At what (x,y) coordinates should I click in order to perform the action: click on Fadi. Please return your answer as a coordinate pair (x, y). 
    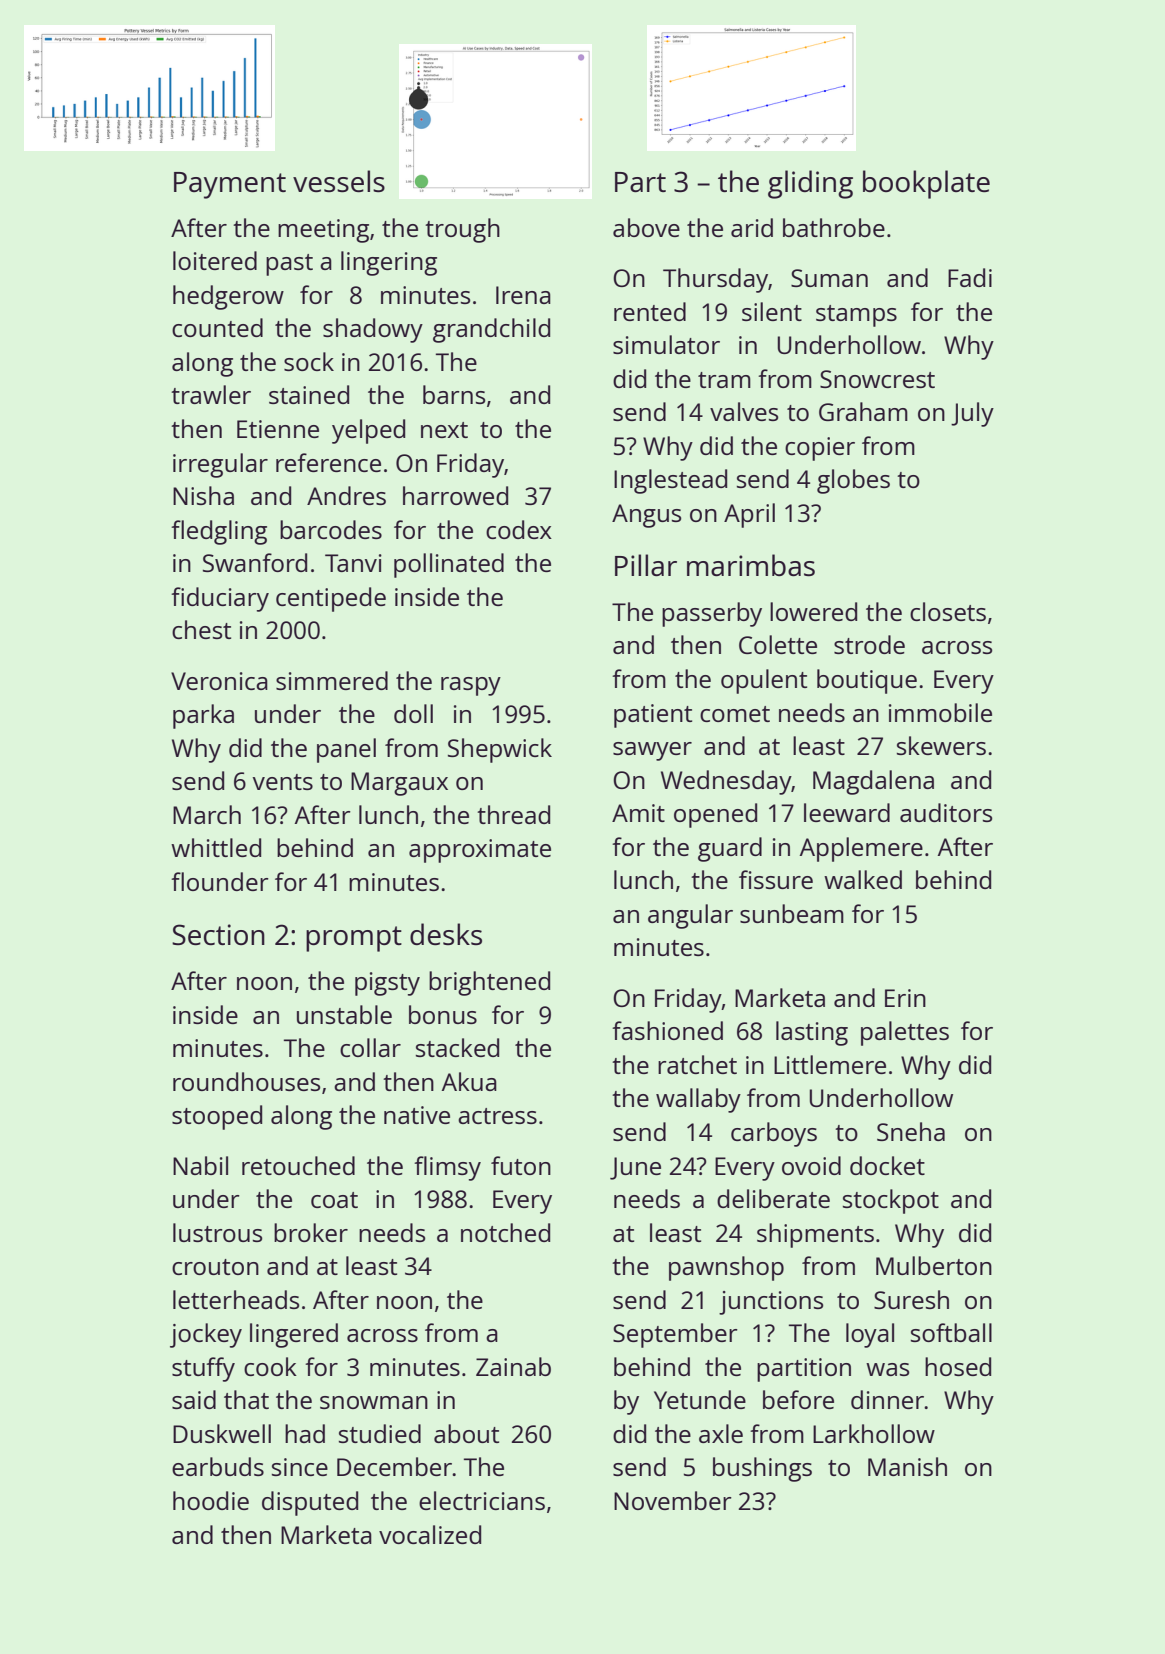
    Looking at the image, I should click on (970, 277).
